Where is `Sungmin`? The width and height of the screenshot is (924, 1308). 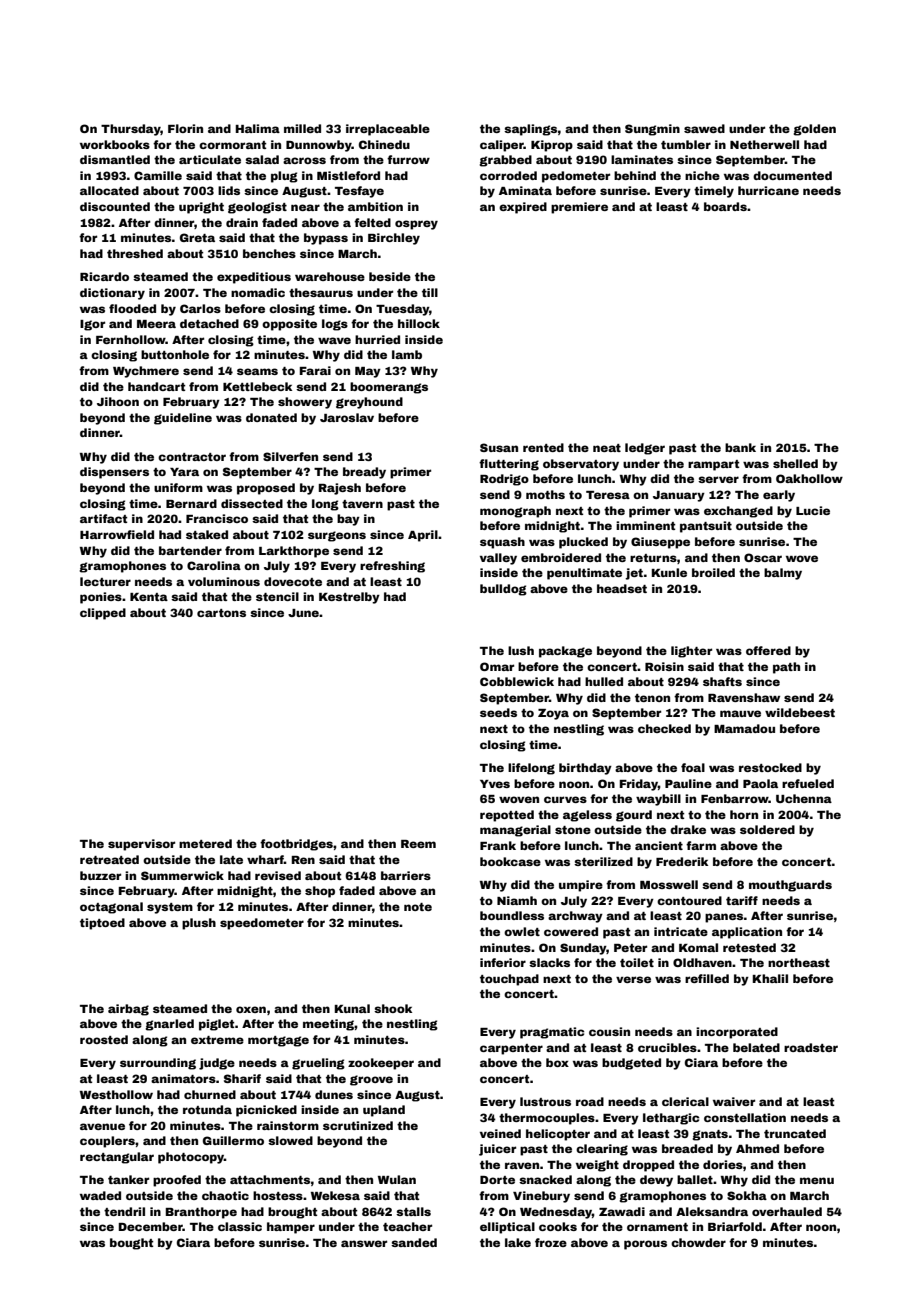
Sungmin is located at coordinates (652, 130).
